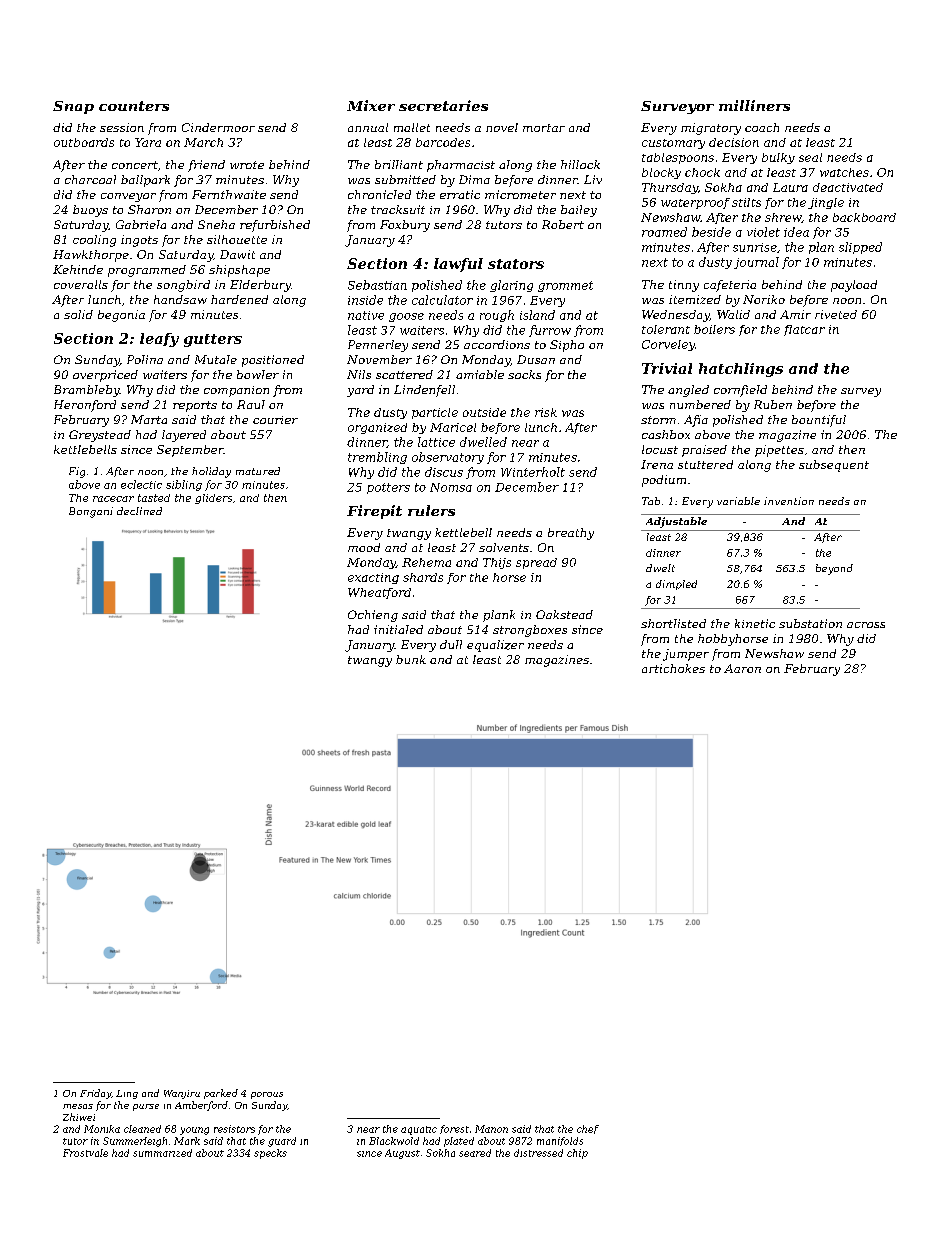 This document has height=1233, width=952. Describe the element at coordinates (162, 1153) in the document. I see `summarized` at that location.
